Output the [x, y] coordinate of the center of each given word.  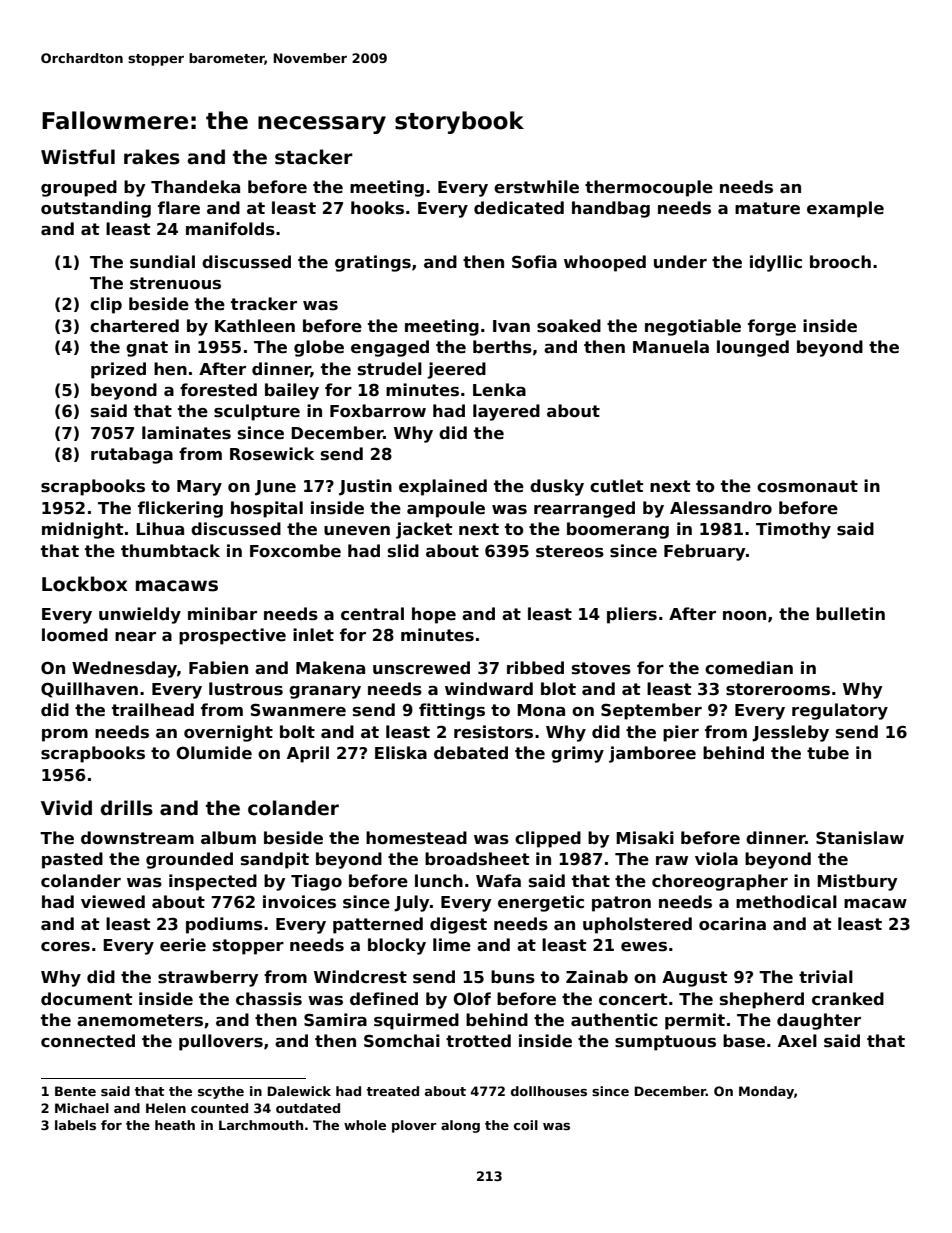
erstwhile [536, 187]
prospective [232, 636]
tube [828, 753]
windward [489, 688]
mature [767, 208]
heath [175, 1125]
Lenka [499, 390]
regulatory [840, 711]
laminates [186, 433]
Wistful [78, 157]
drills [127, 808]
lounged [753, 348]
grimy [577, 754]
